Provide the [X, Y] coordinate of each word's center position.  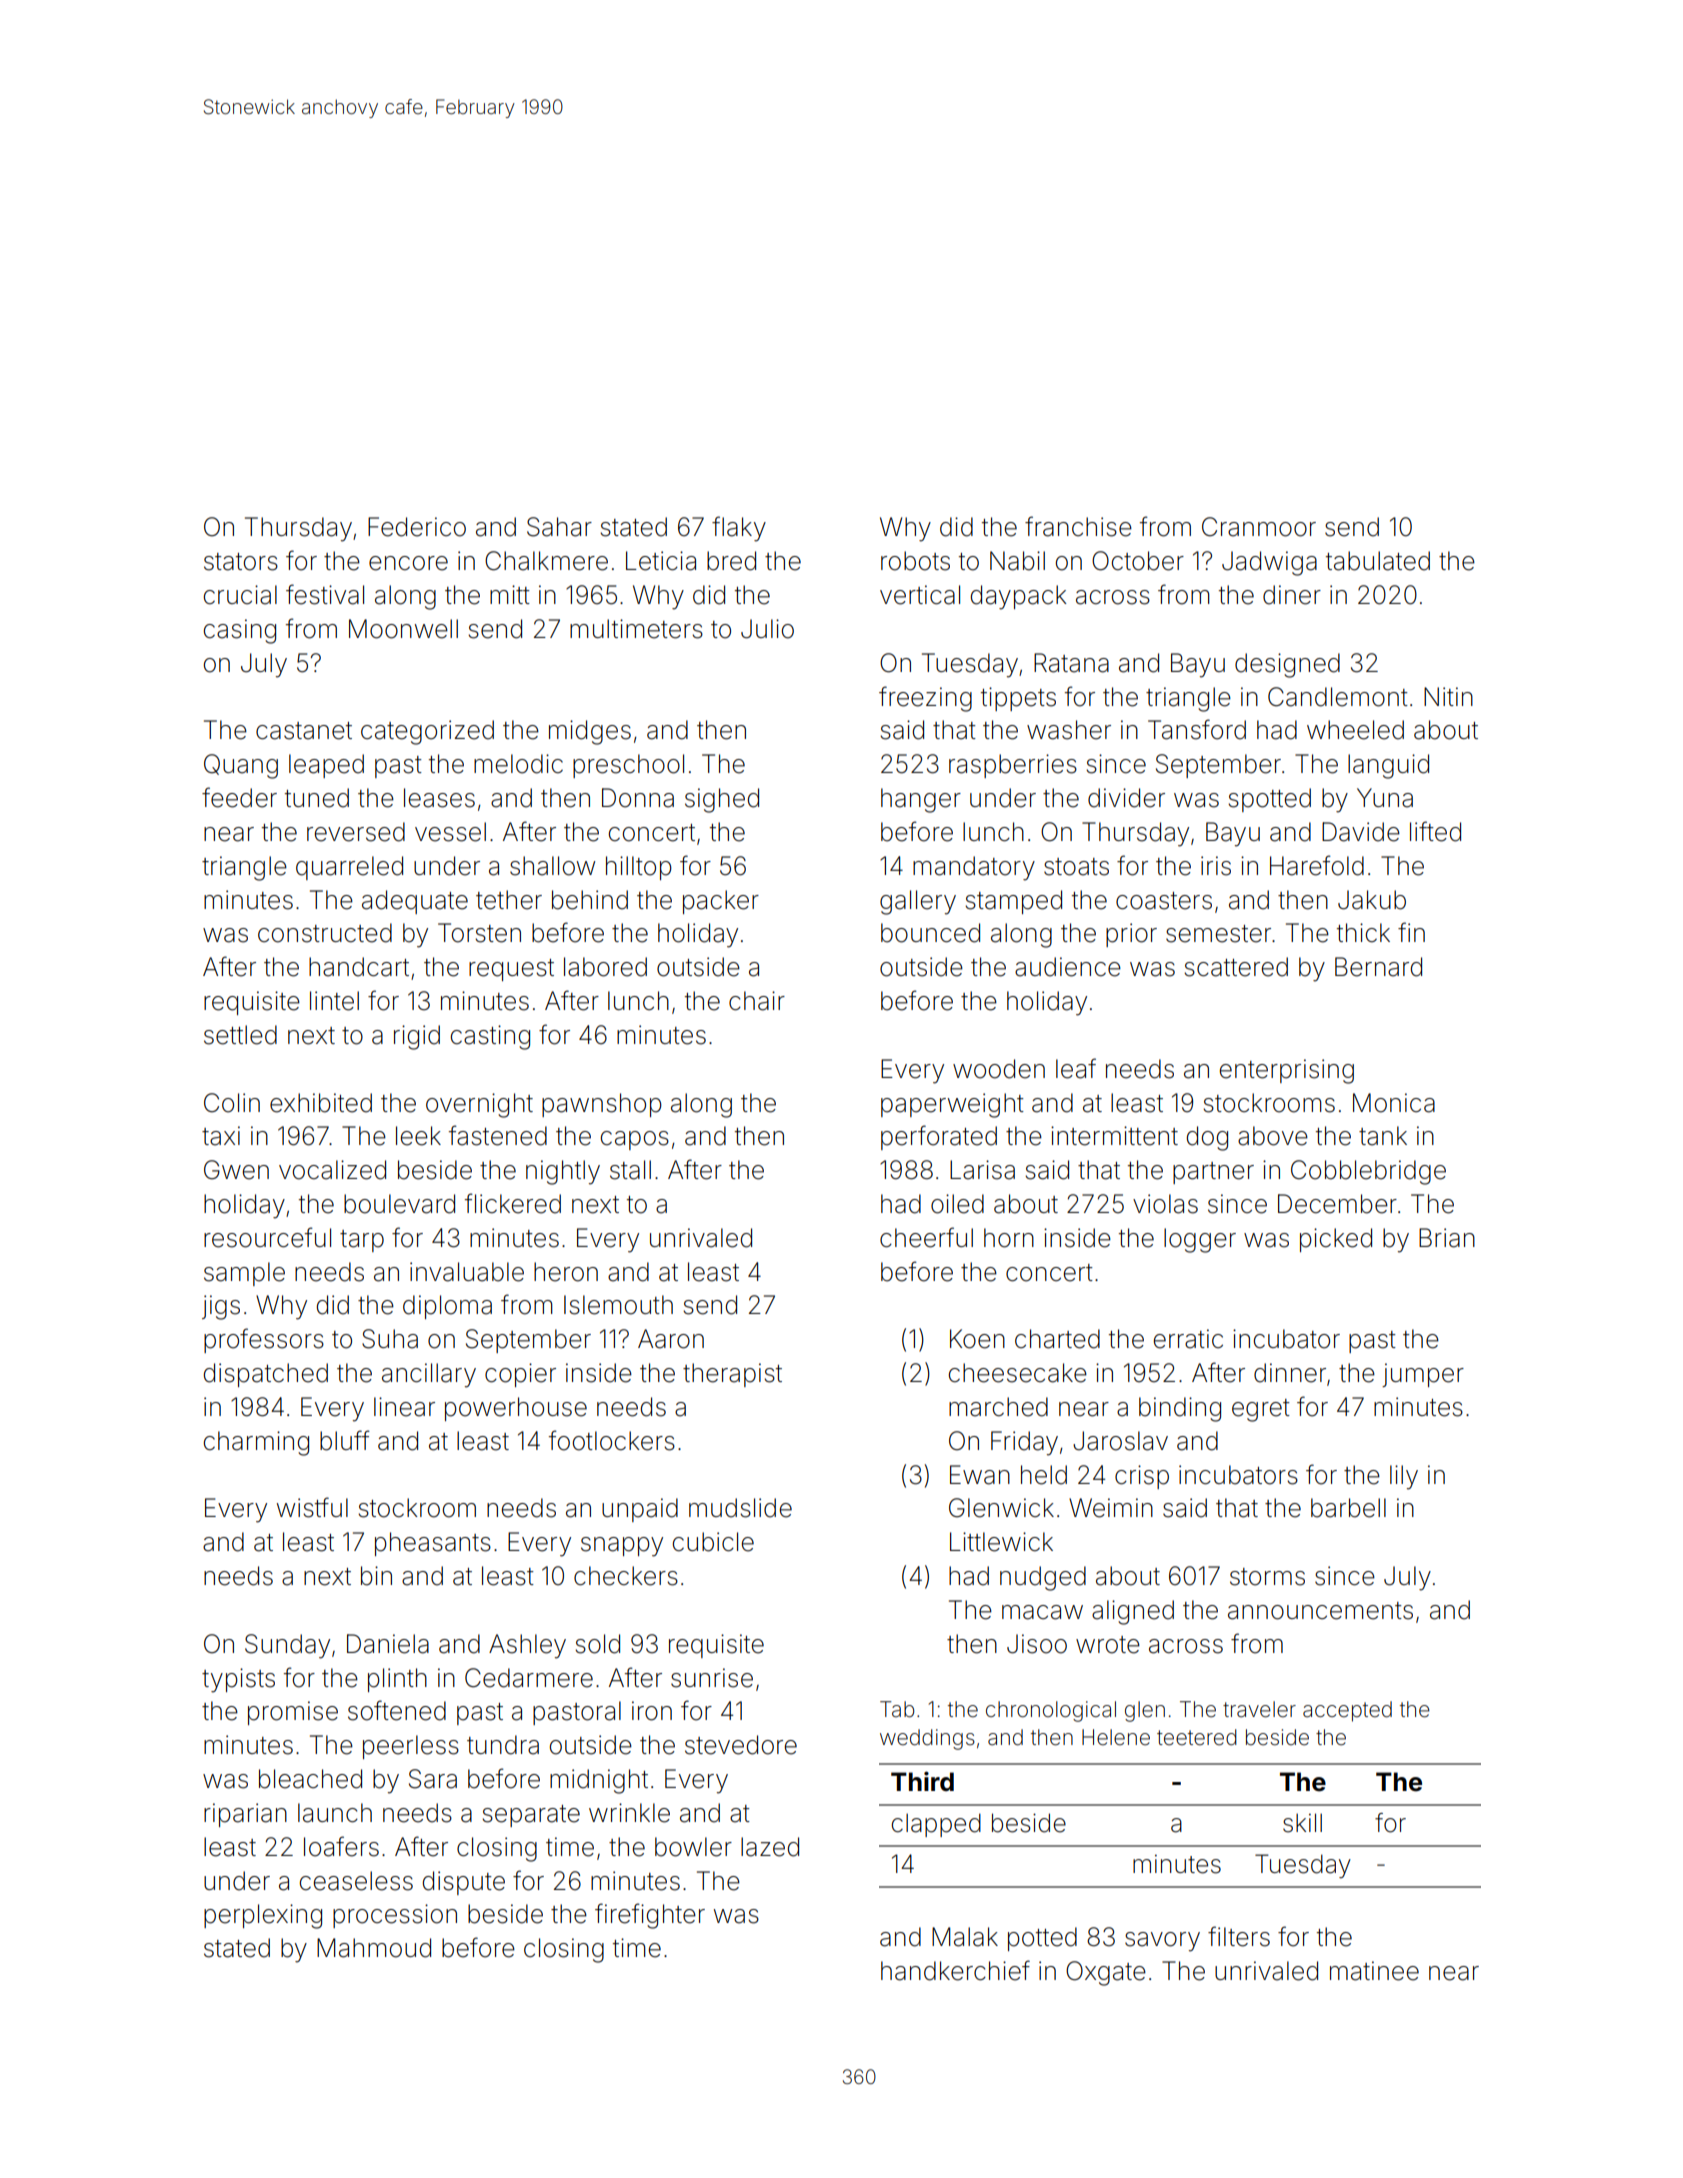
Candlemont [1338, 697]
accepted [1347, 1711]
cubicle [713, 1542]
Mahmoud [374, 1948]
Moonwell [403, 629]
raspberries [1013, 766]
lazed [770, 1847]
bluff [345, 1440]
